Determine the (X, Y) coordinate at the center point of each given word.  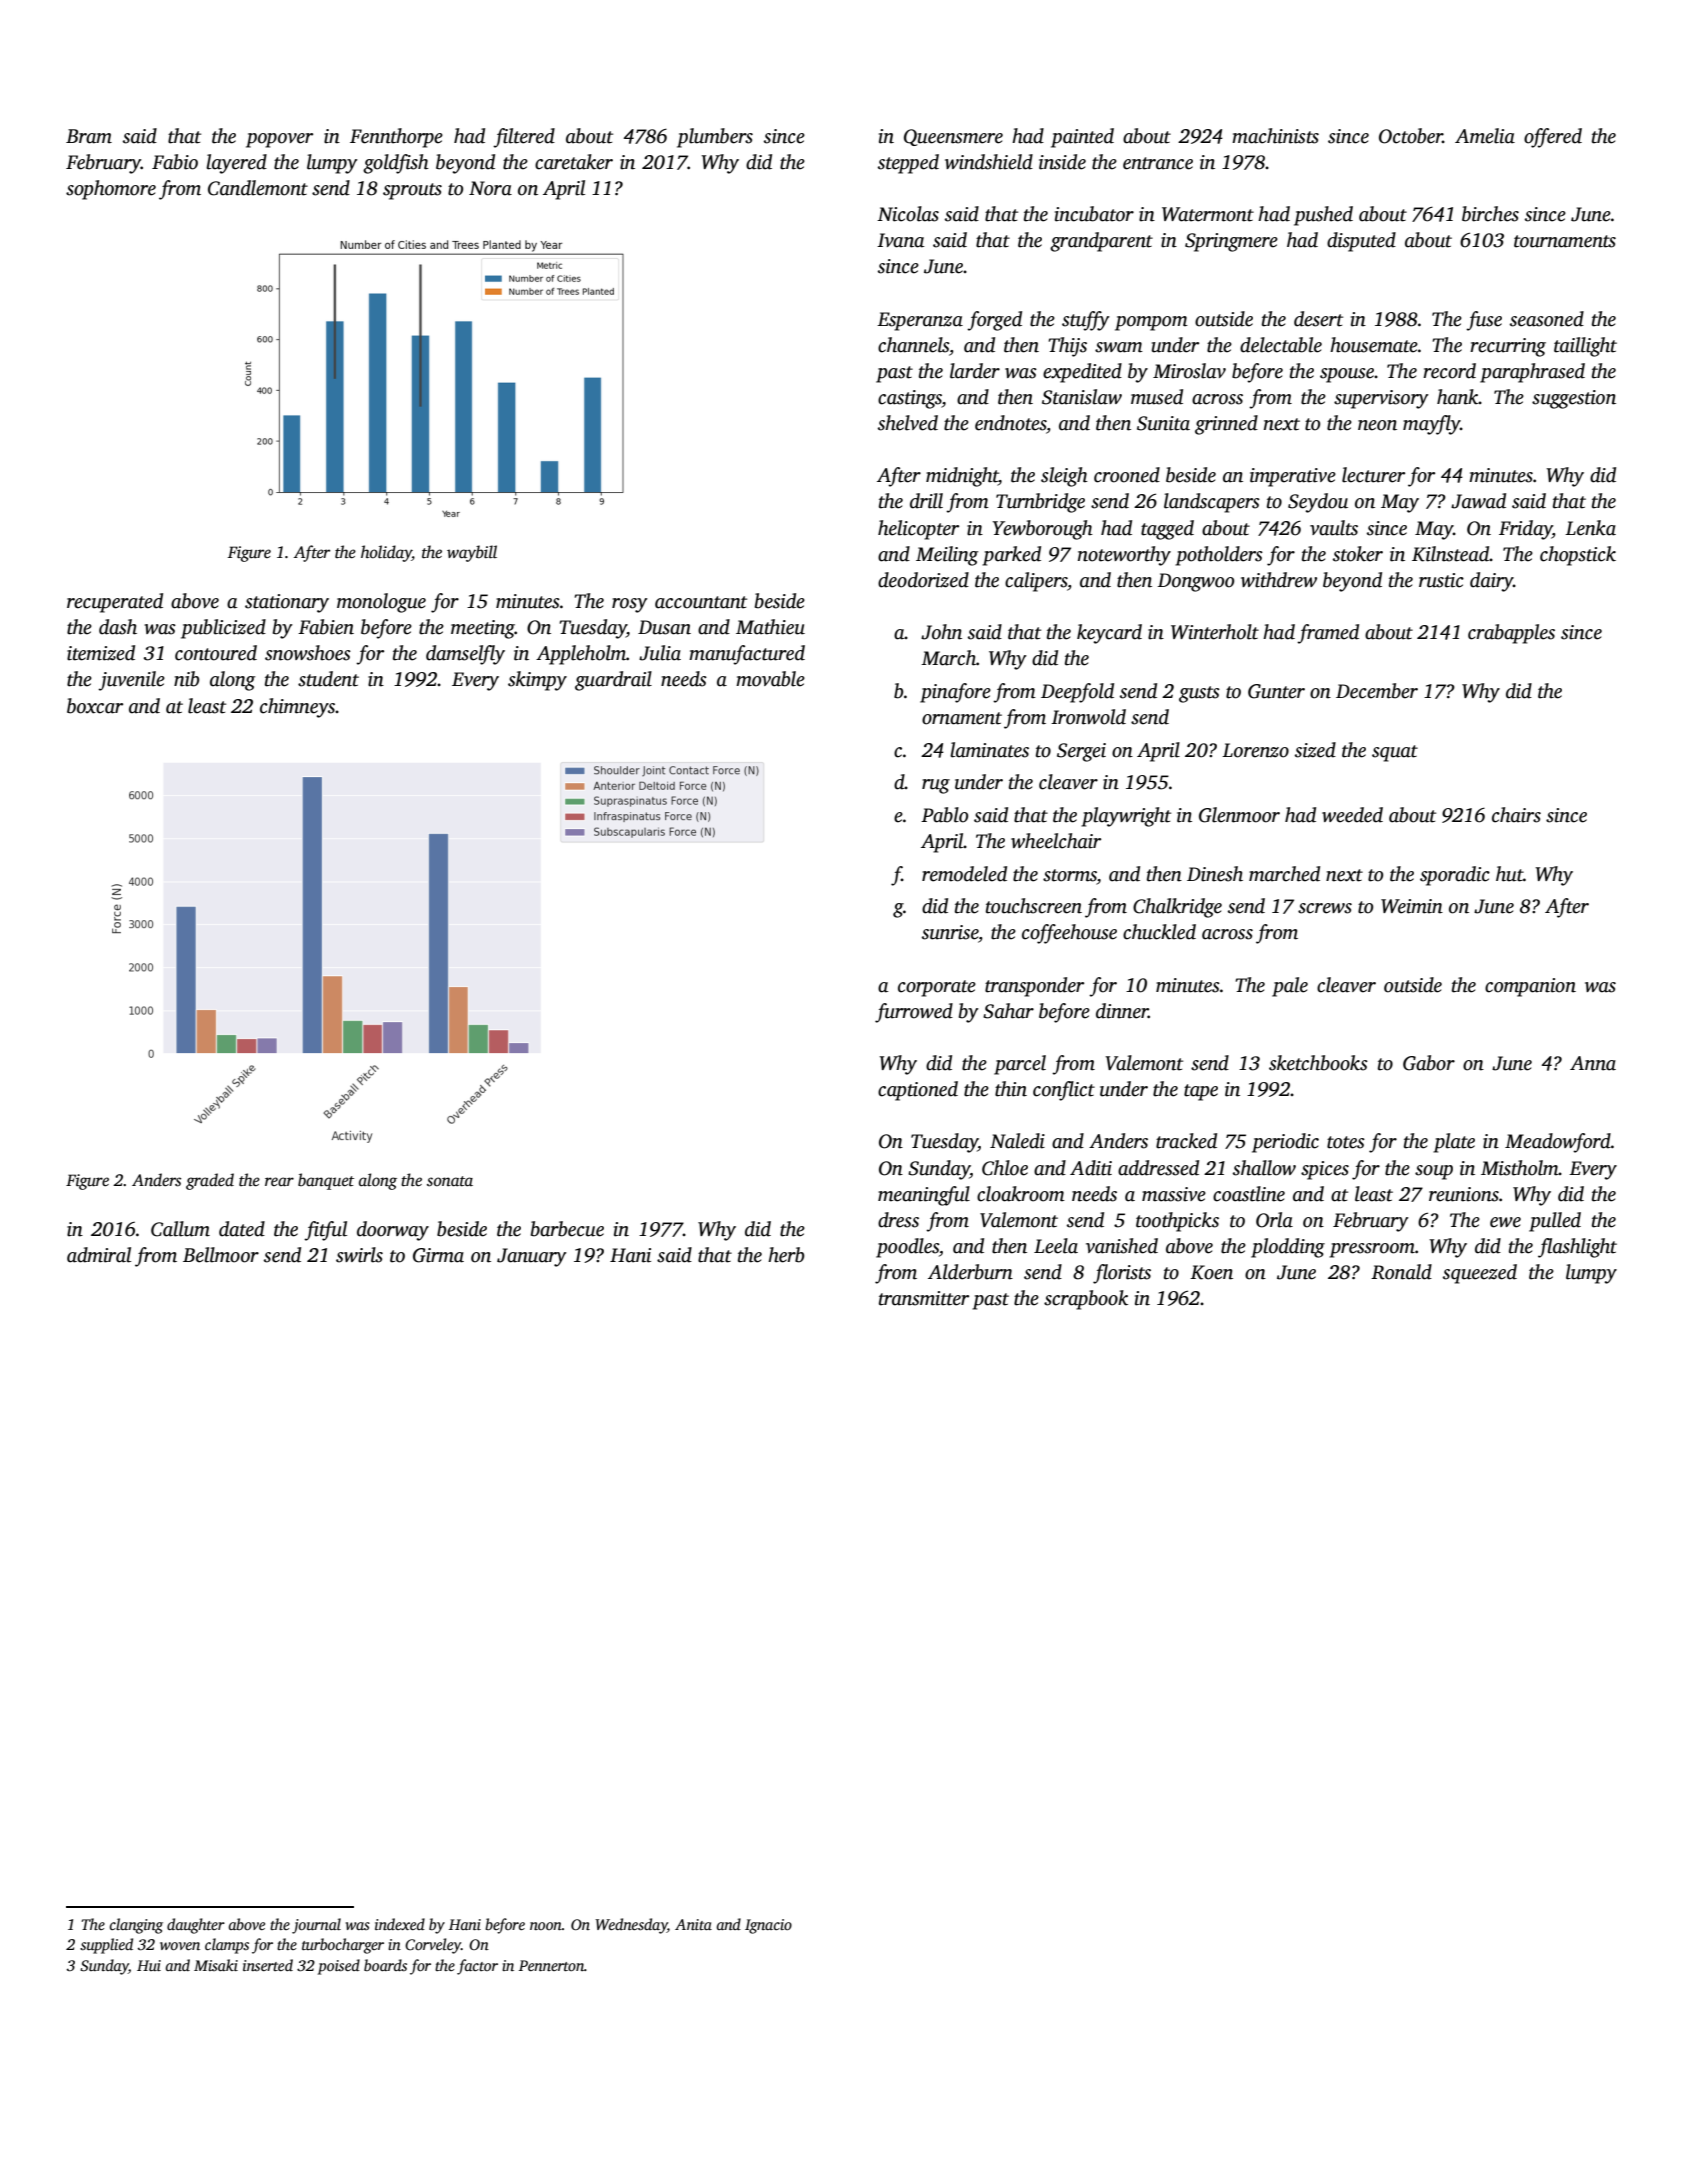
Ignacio (768, 1926)
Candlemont (258, 188)
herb (786, 1255)
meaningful (924, 1196)
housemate (1374, 345)
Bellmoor (221, 1255)
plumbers (715, 138)
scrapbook (1086, 1300)
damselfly (465, 655)
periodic (1285, 1143)
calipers (1036, 582)
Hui (149, 1965)
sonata (450, 1181)
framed (1328, 634)
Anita (693, 1924)
